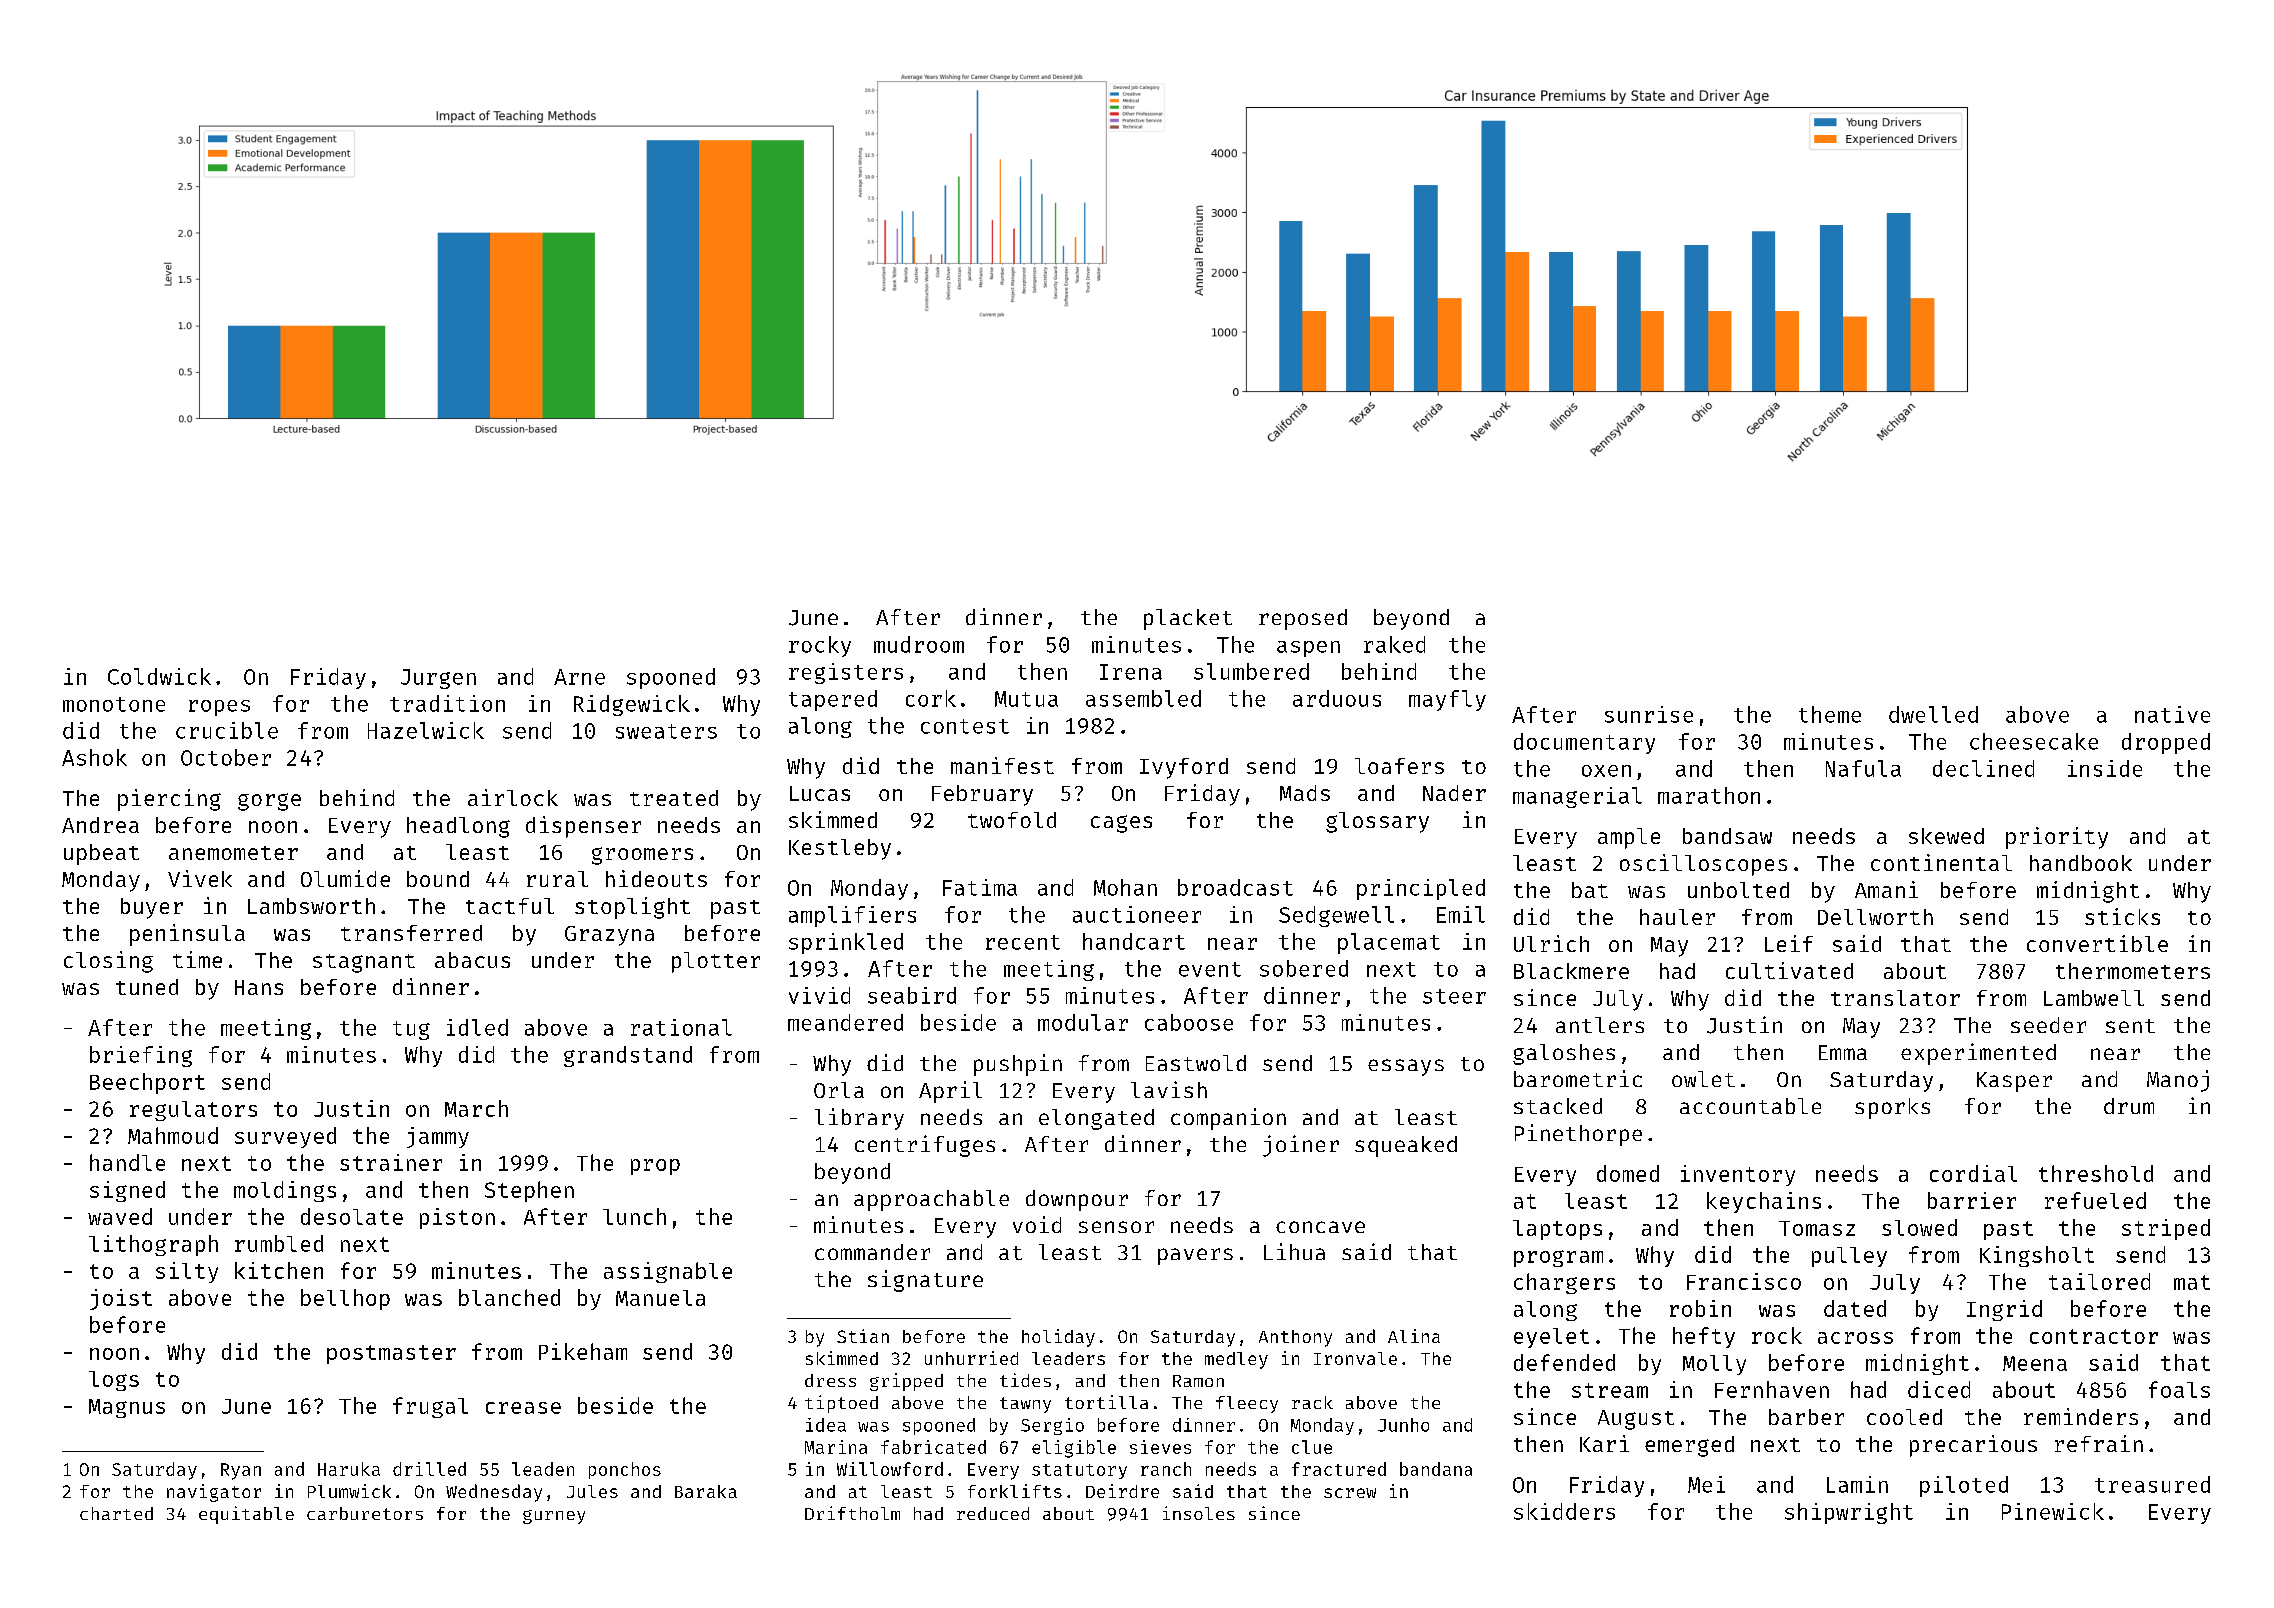 This image has height=1608, width=2274. What do you see at coordinates (656, 878) in the image?
I see `hideouts` at bounding box center [656, 878].
